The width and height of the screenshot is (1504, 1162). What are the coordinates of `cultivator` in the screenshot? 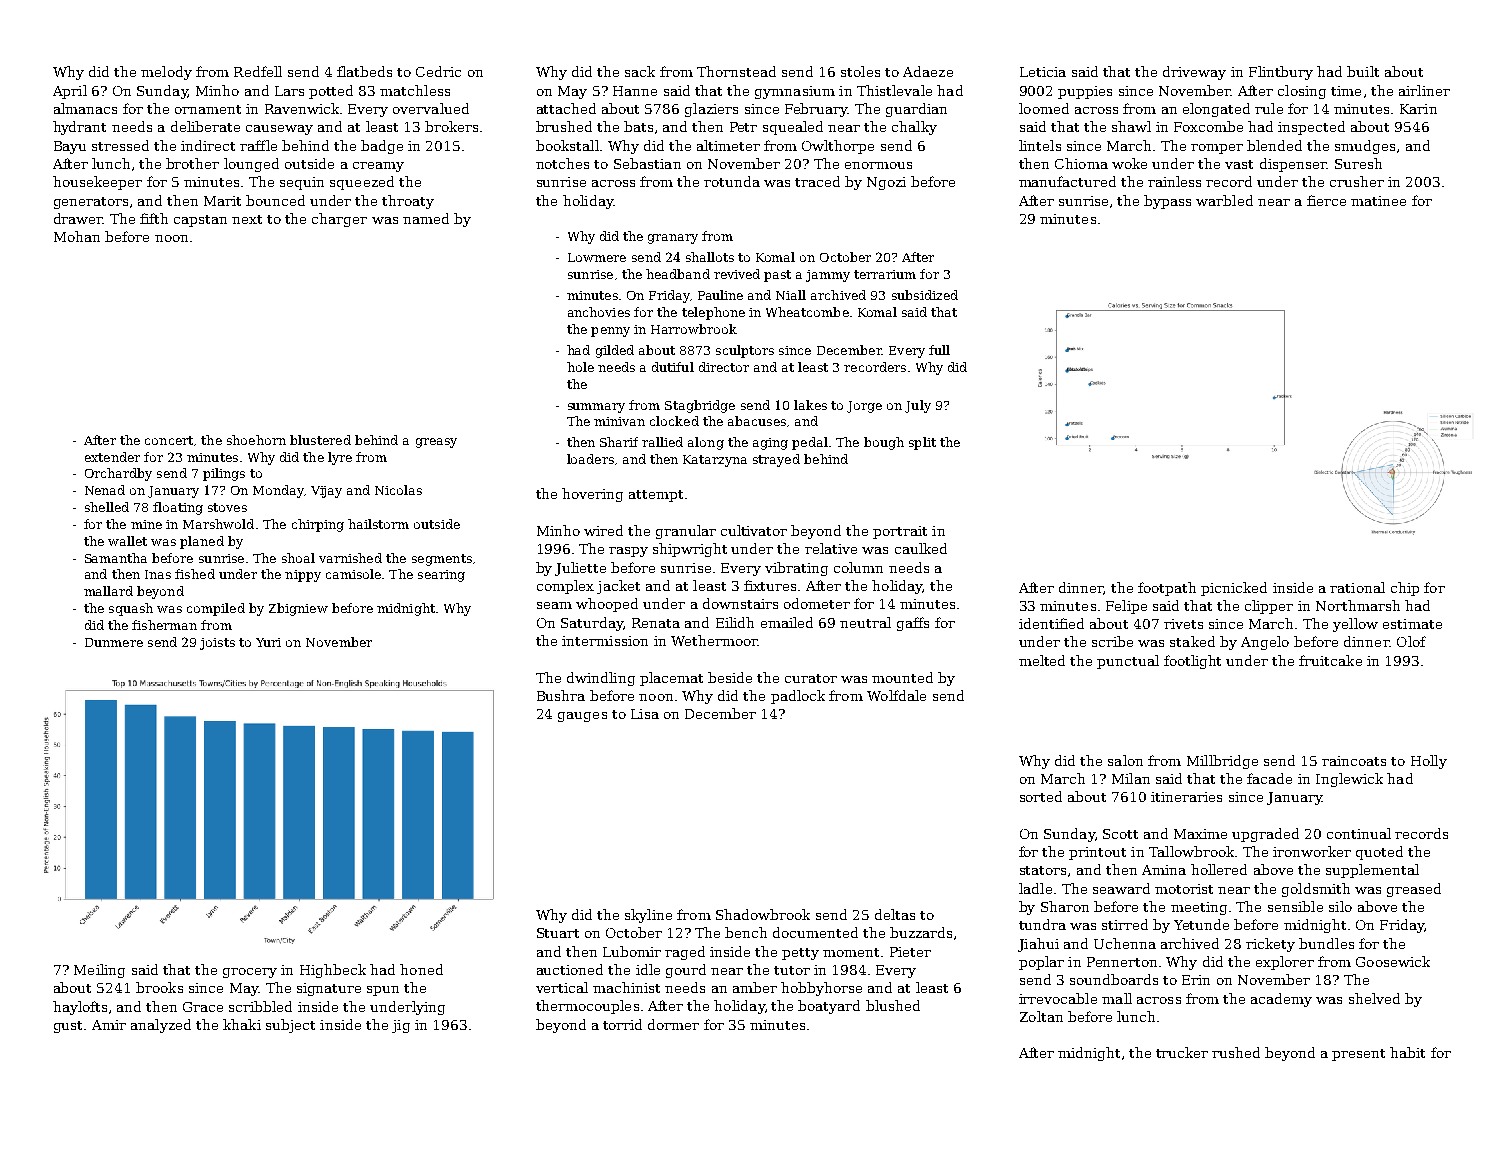 It's located at (754, 530).
